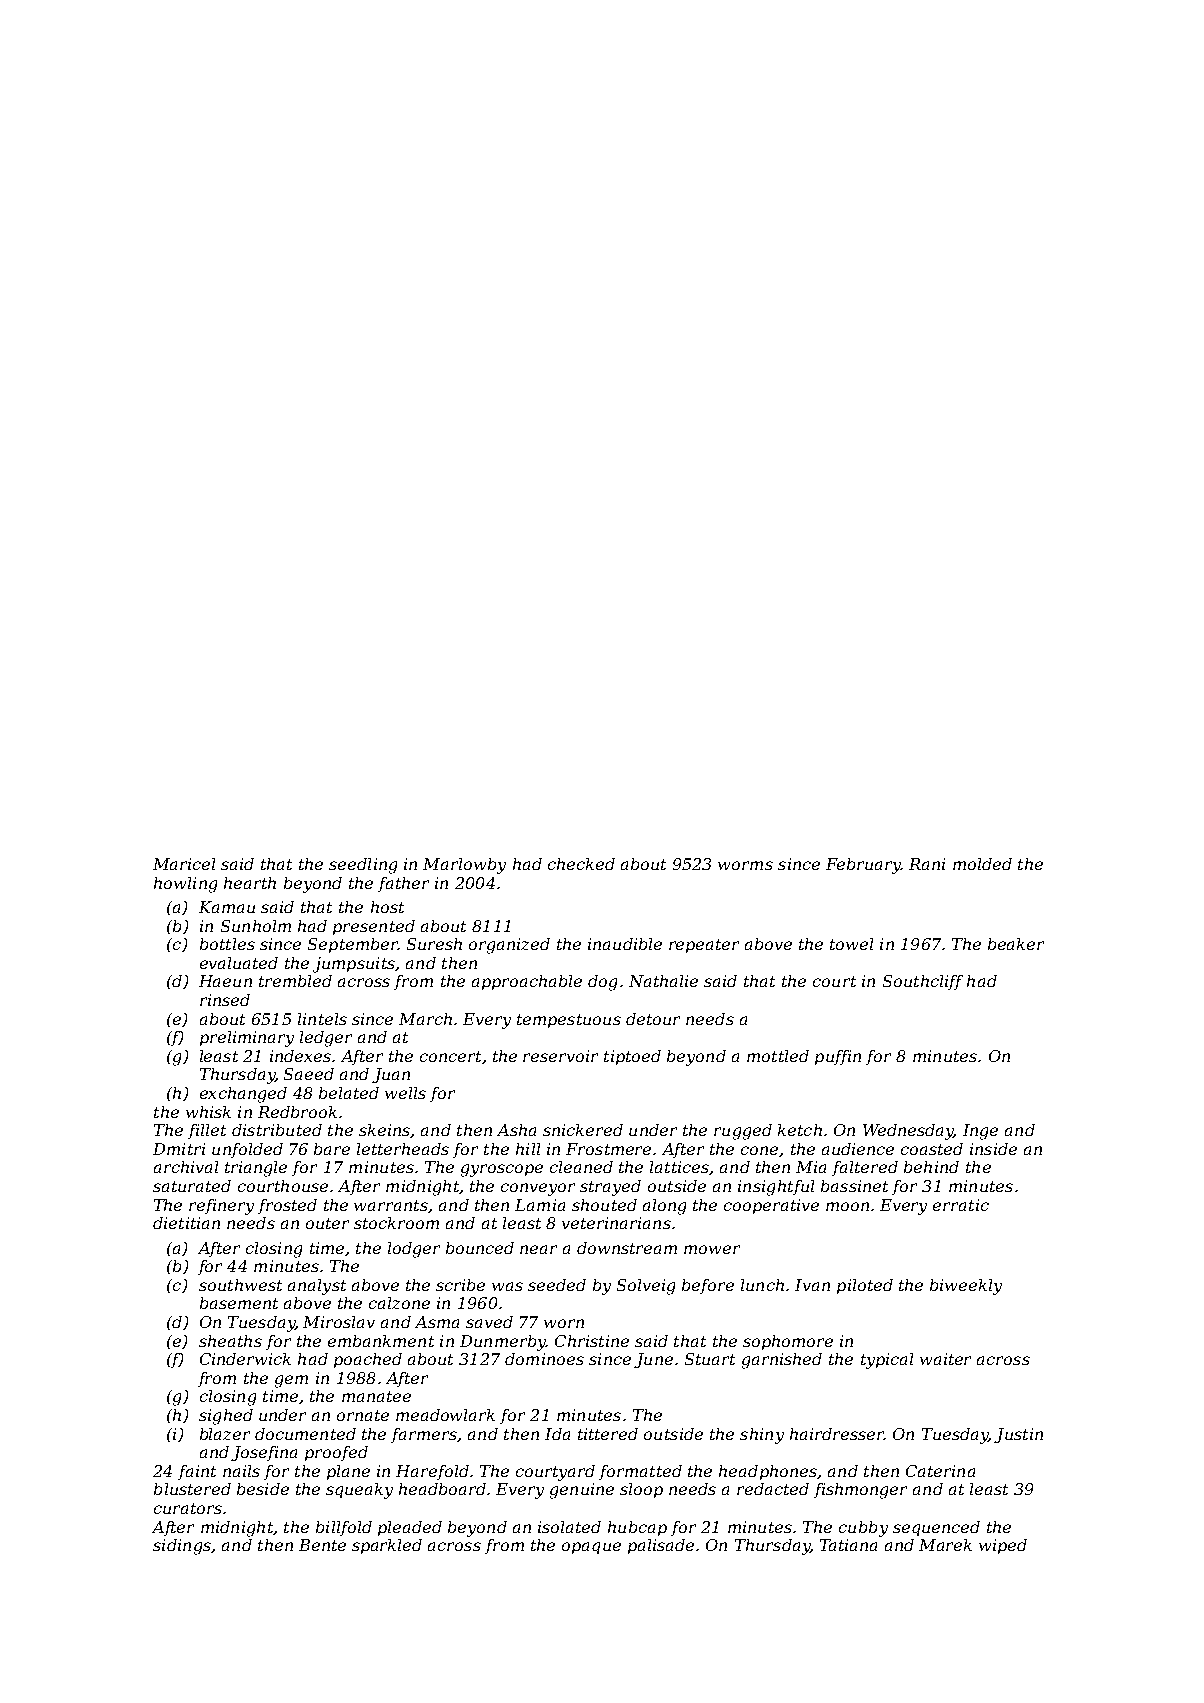 This screenshot has height=1703, width=1204. I want to click on March, so click(425, 1019).
